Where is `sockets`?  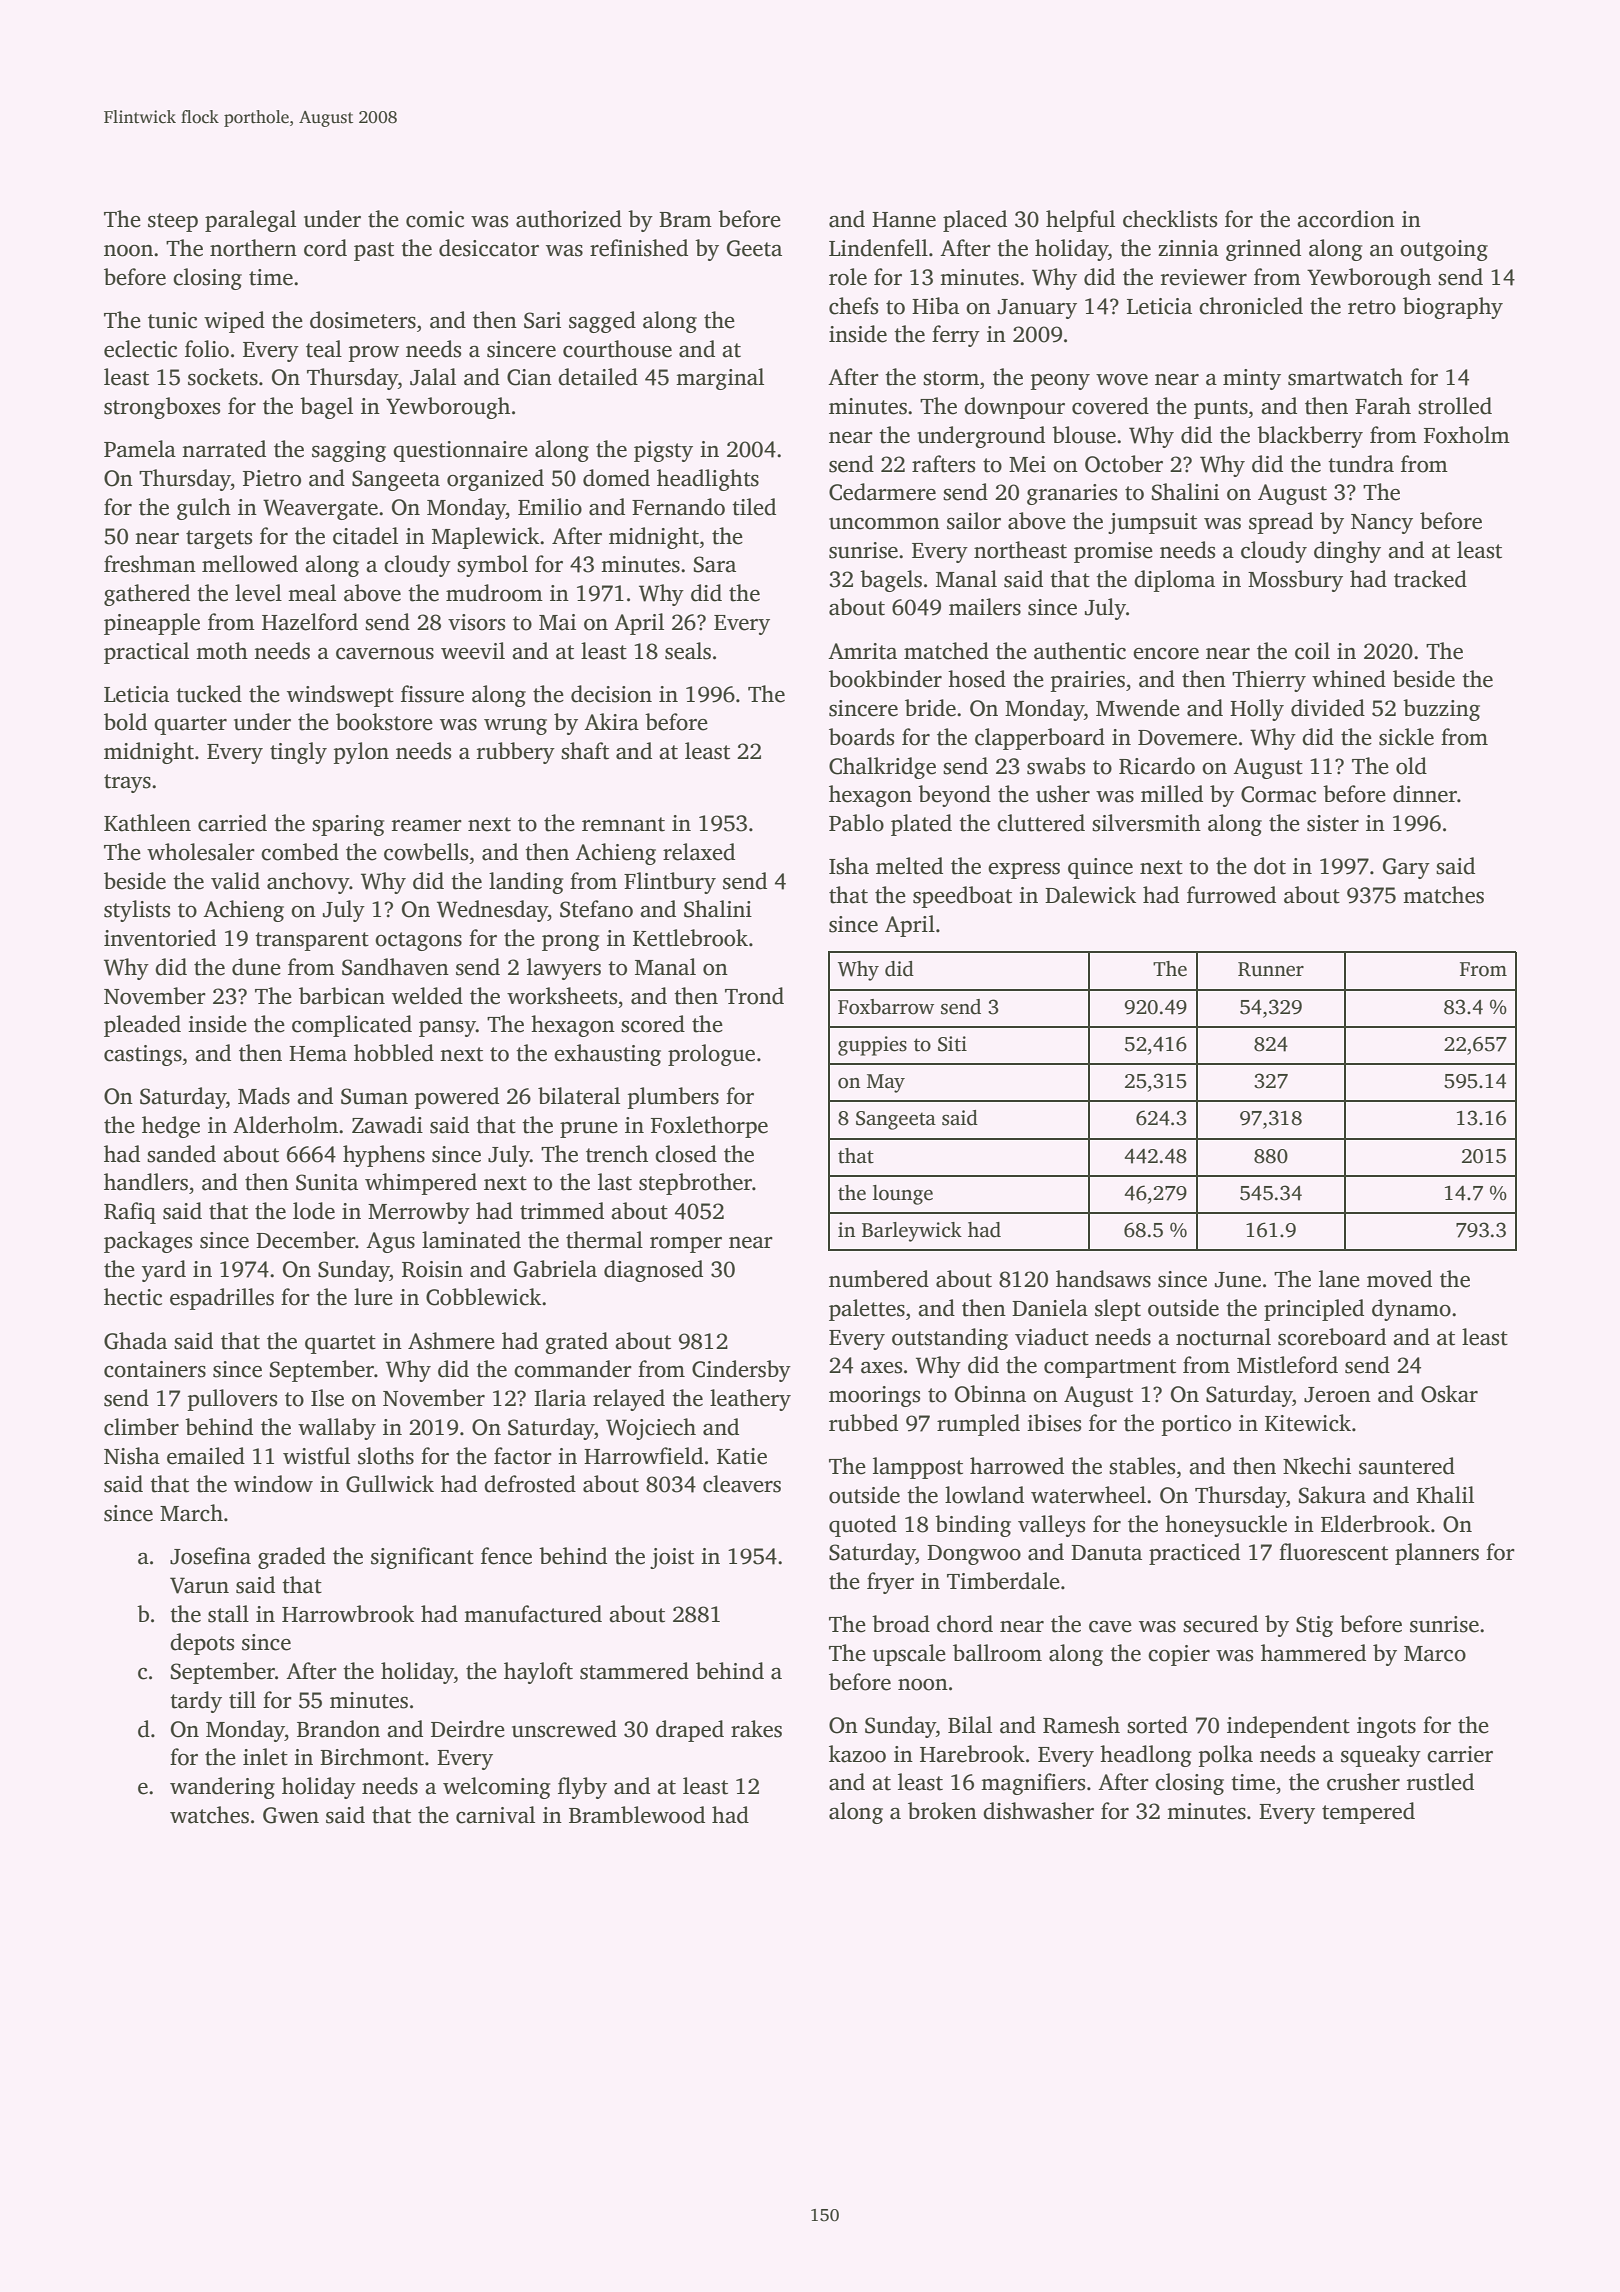 sockets is located at coordinates (223, 377).
